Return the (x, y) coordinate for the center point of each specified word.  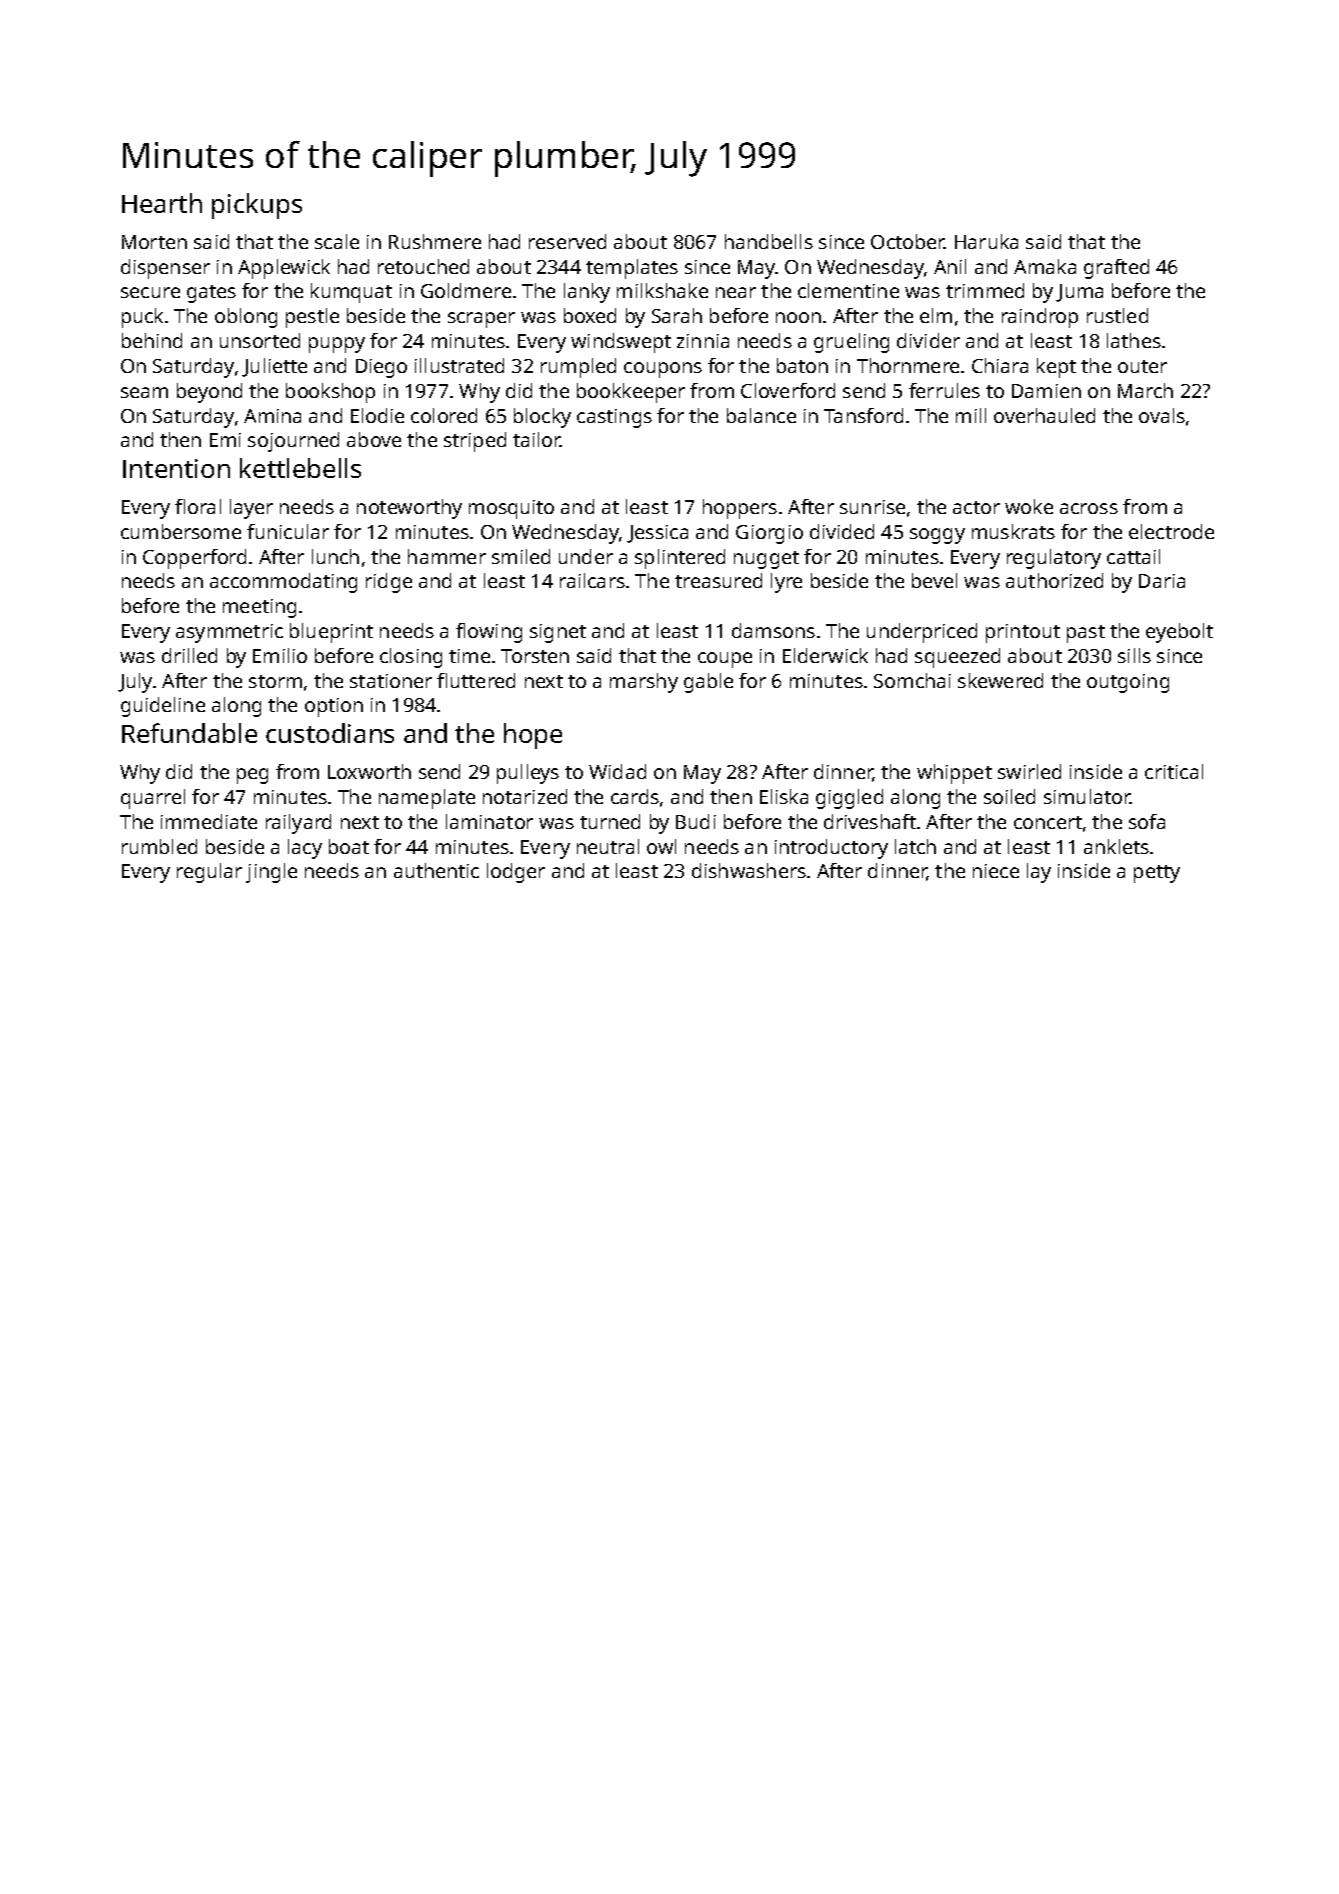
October (908, 241)
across (1089, 508)
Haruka (986, 241)
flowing (489, 633)
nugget (766, 560)
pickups (257, 206)
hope (533, 736)
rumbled (159, 846)
